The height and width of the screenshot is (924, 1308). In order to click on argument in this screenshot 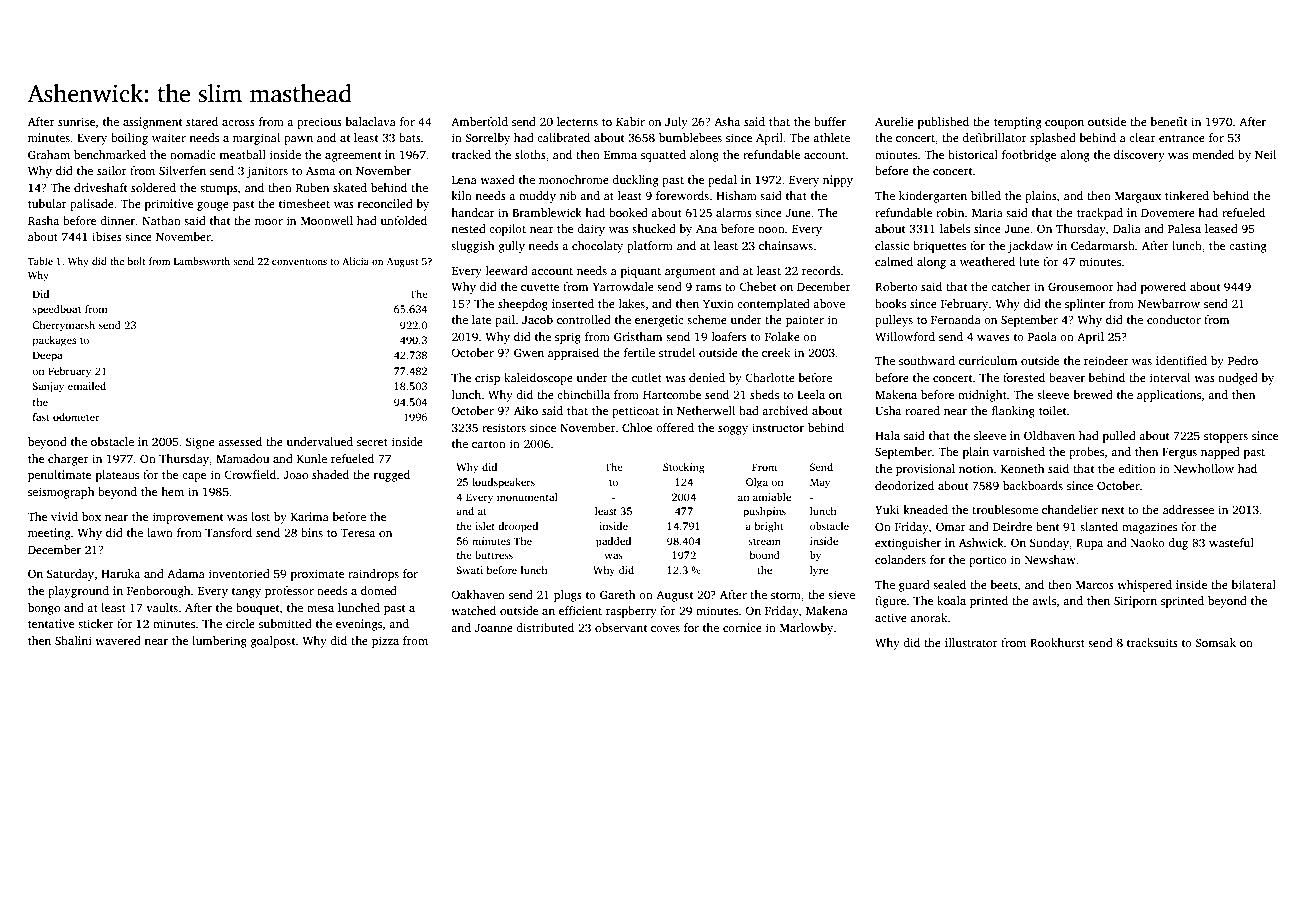, I will do `click(690, 273)`.
